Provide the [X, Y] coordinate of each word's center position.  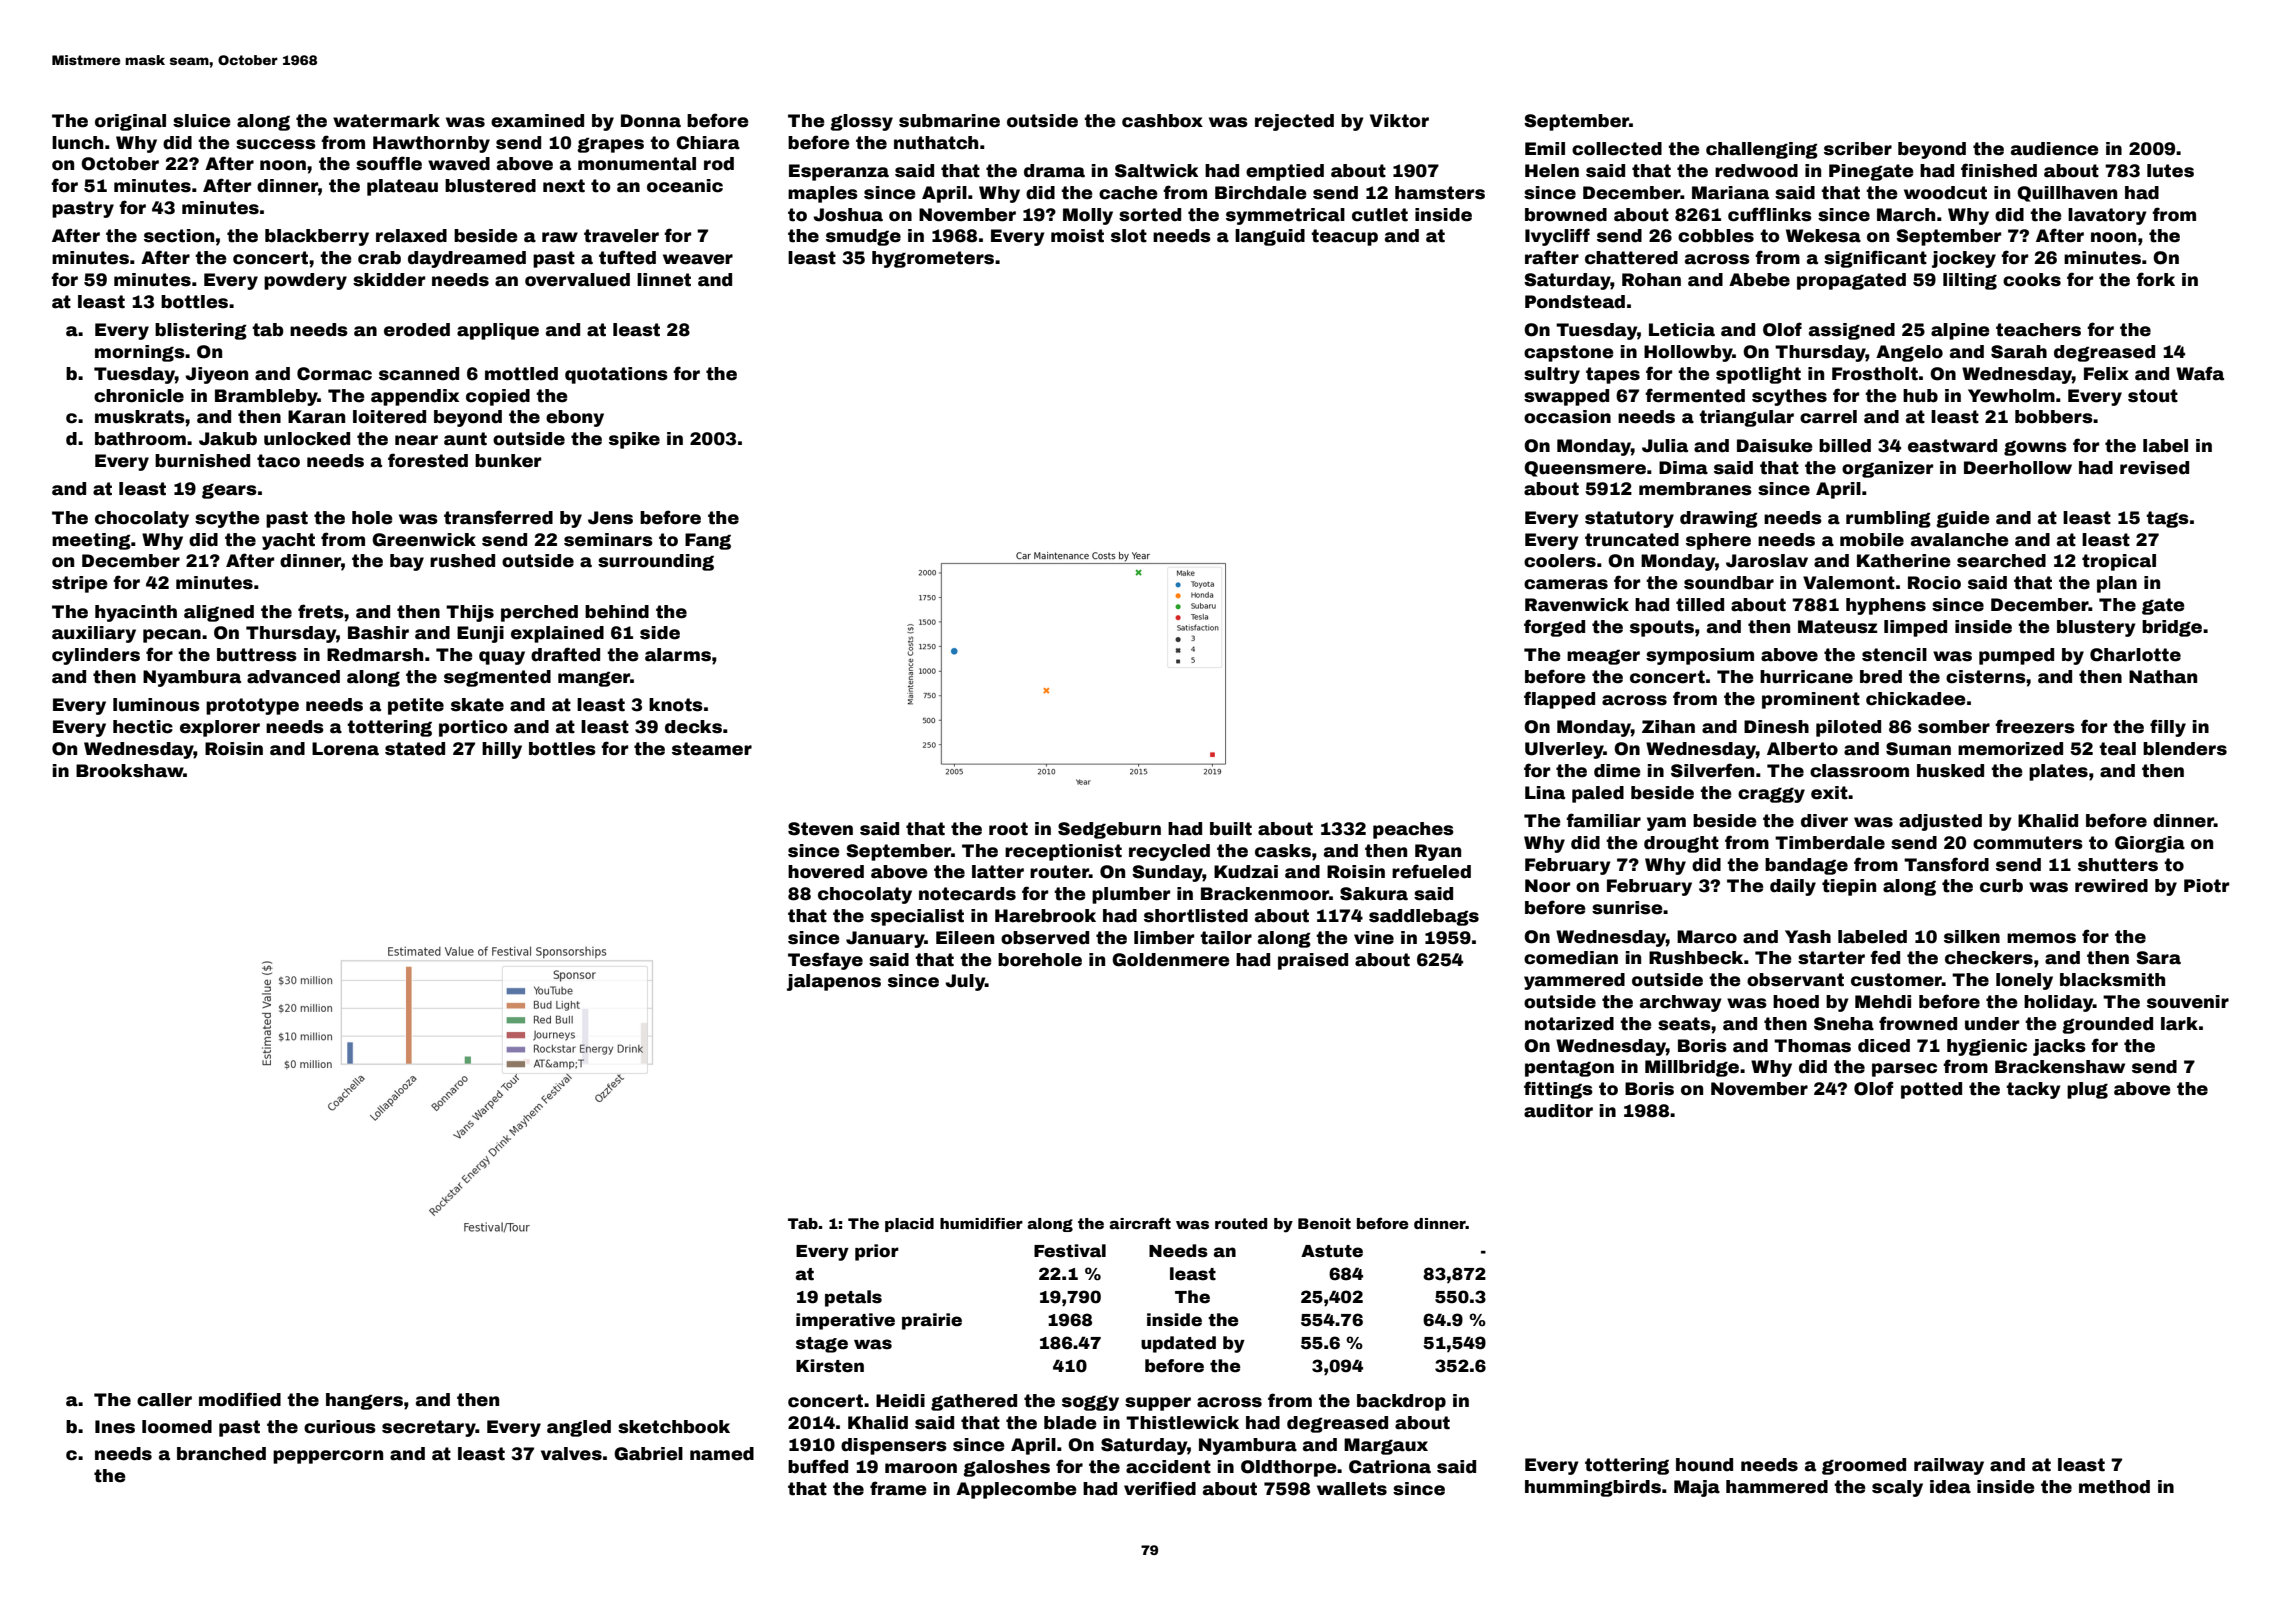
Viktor [1399, 121]
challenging [1762, 150]
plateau [402, 187]
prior [877, 1252]
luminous [156, 705]
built [1231, 829]
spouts [1662, 628]
